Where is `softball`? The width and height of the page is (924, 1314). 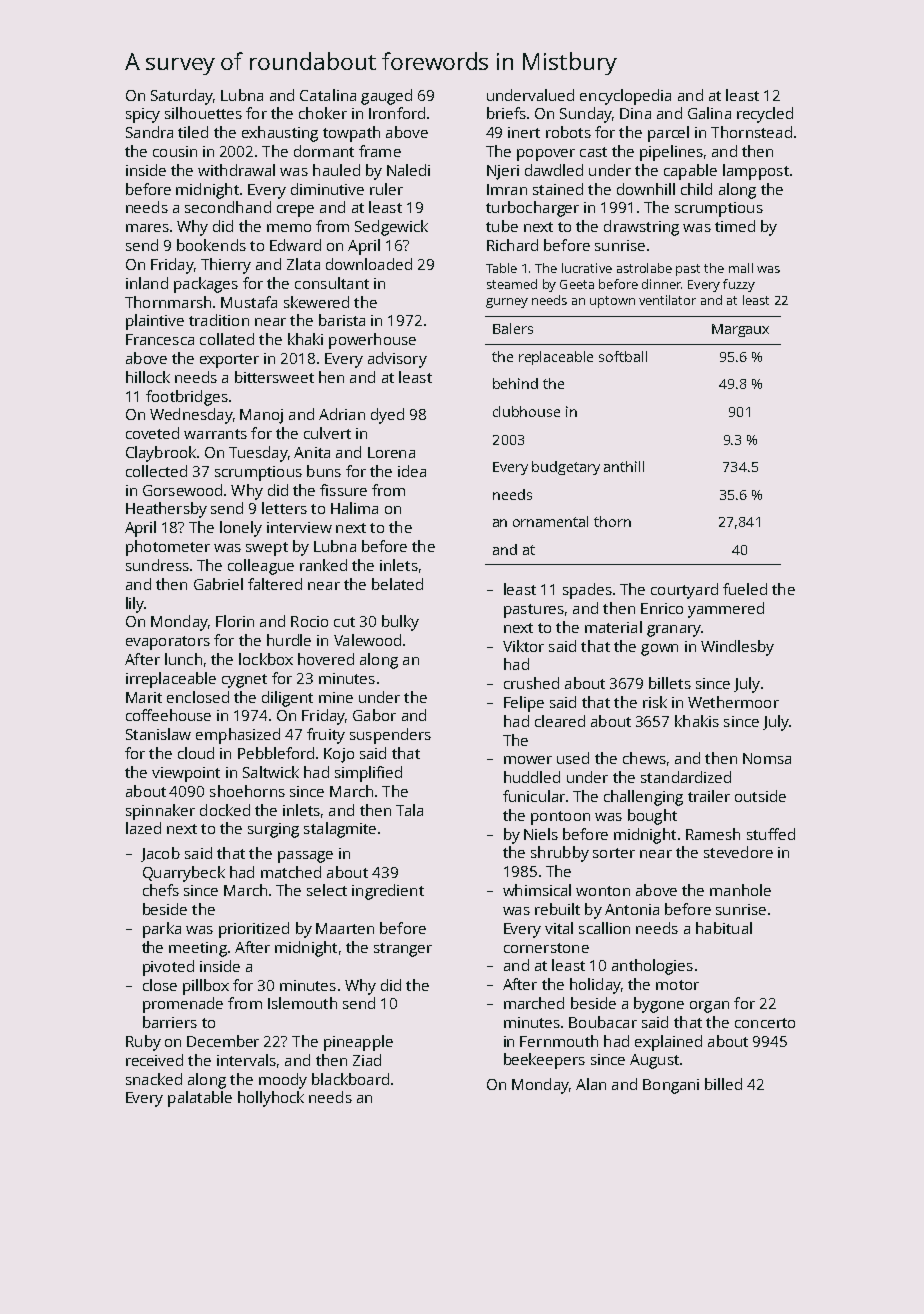 softball is located at coordinates (623, 356).
